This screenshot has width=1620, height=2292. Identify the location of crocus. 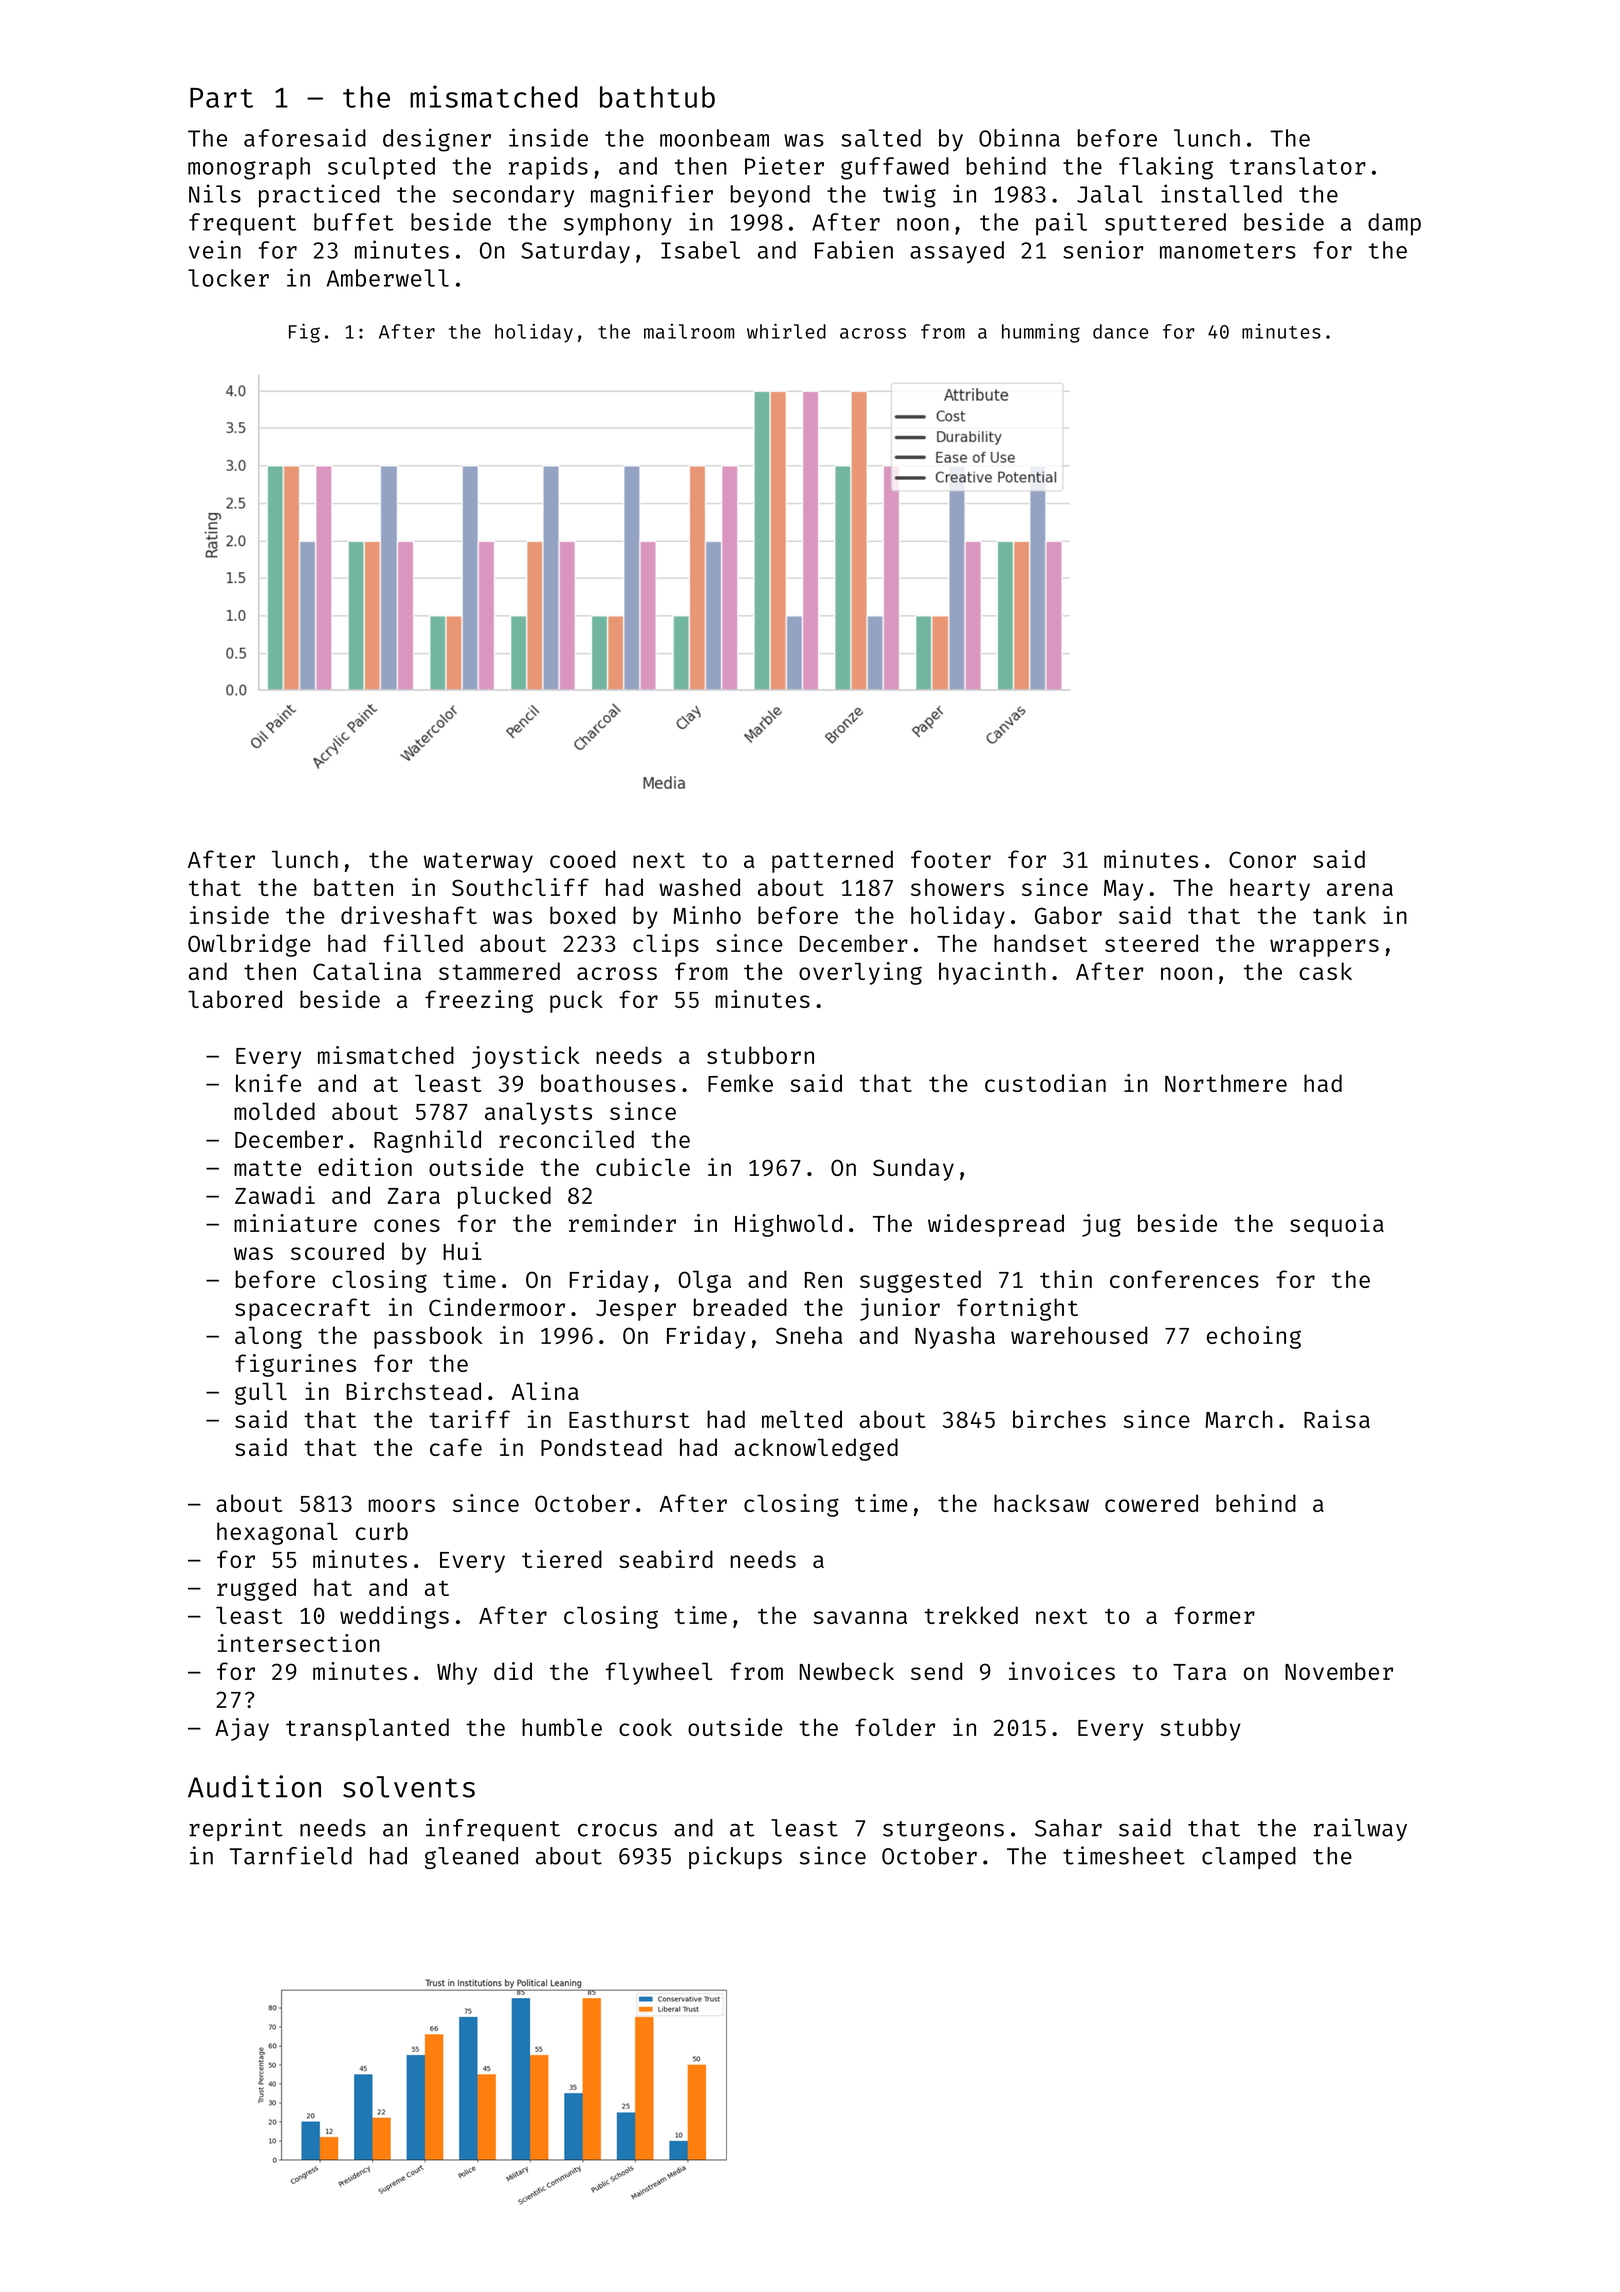
(617, 1830).
